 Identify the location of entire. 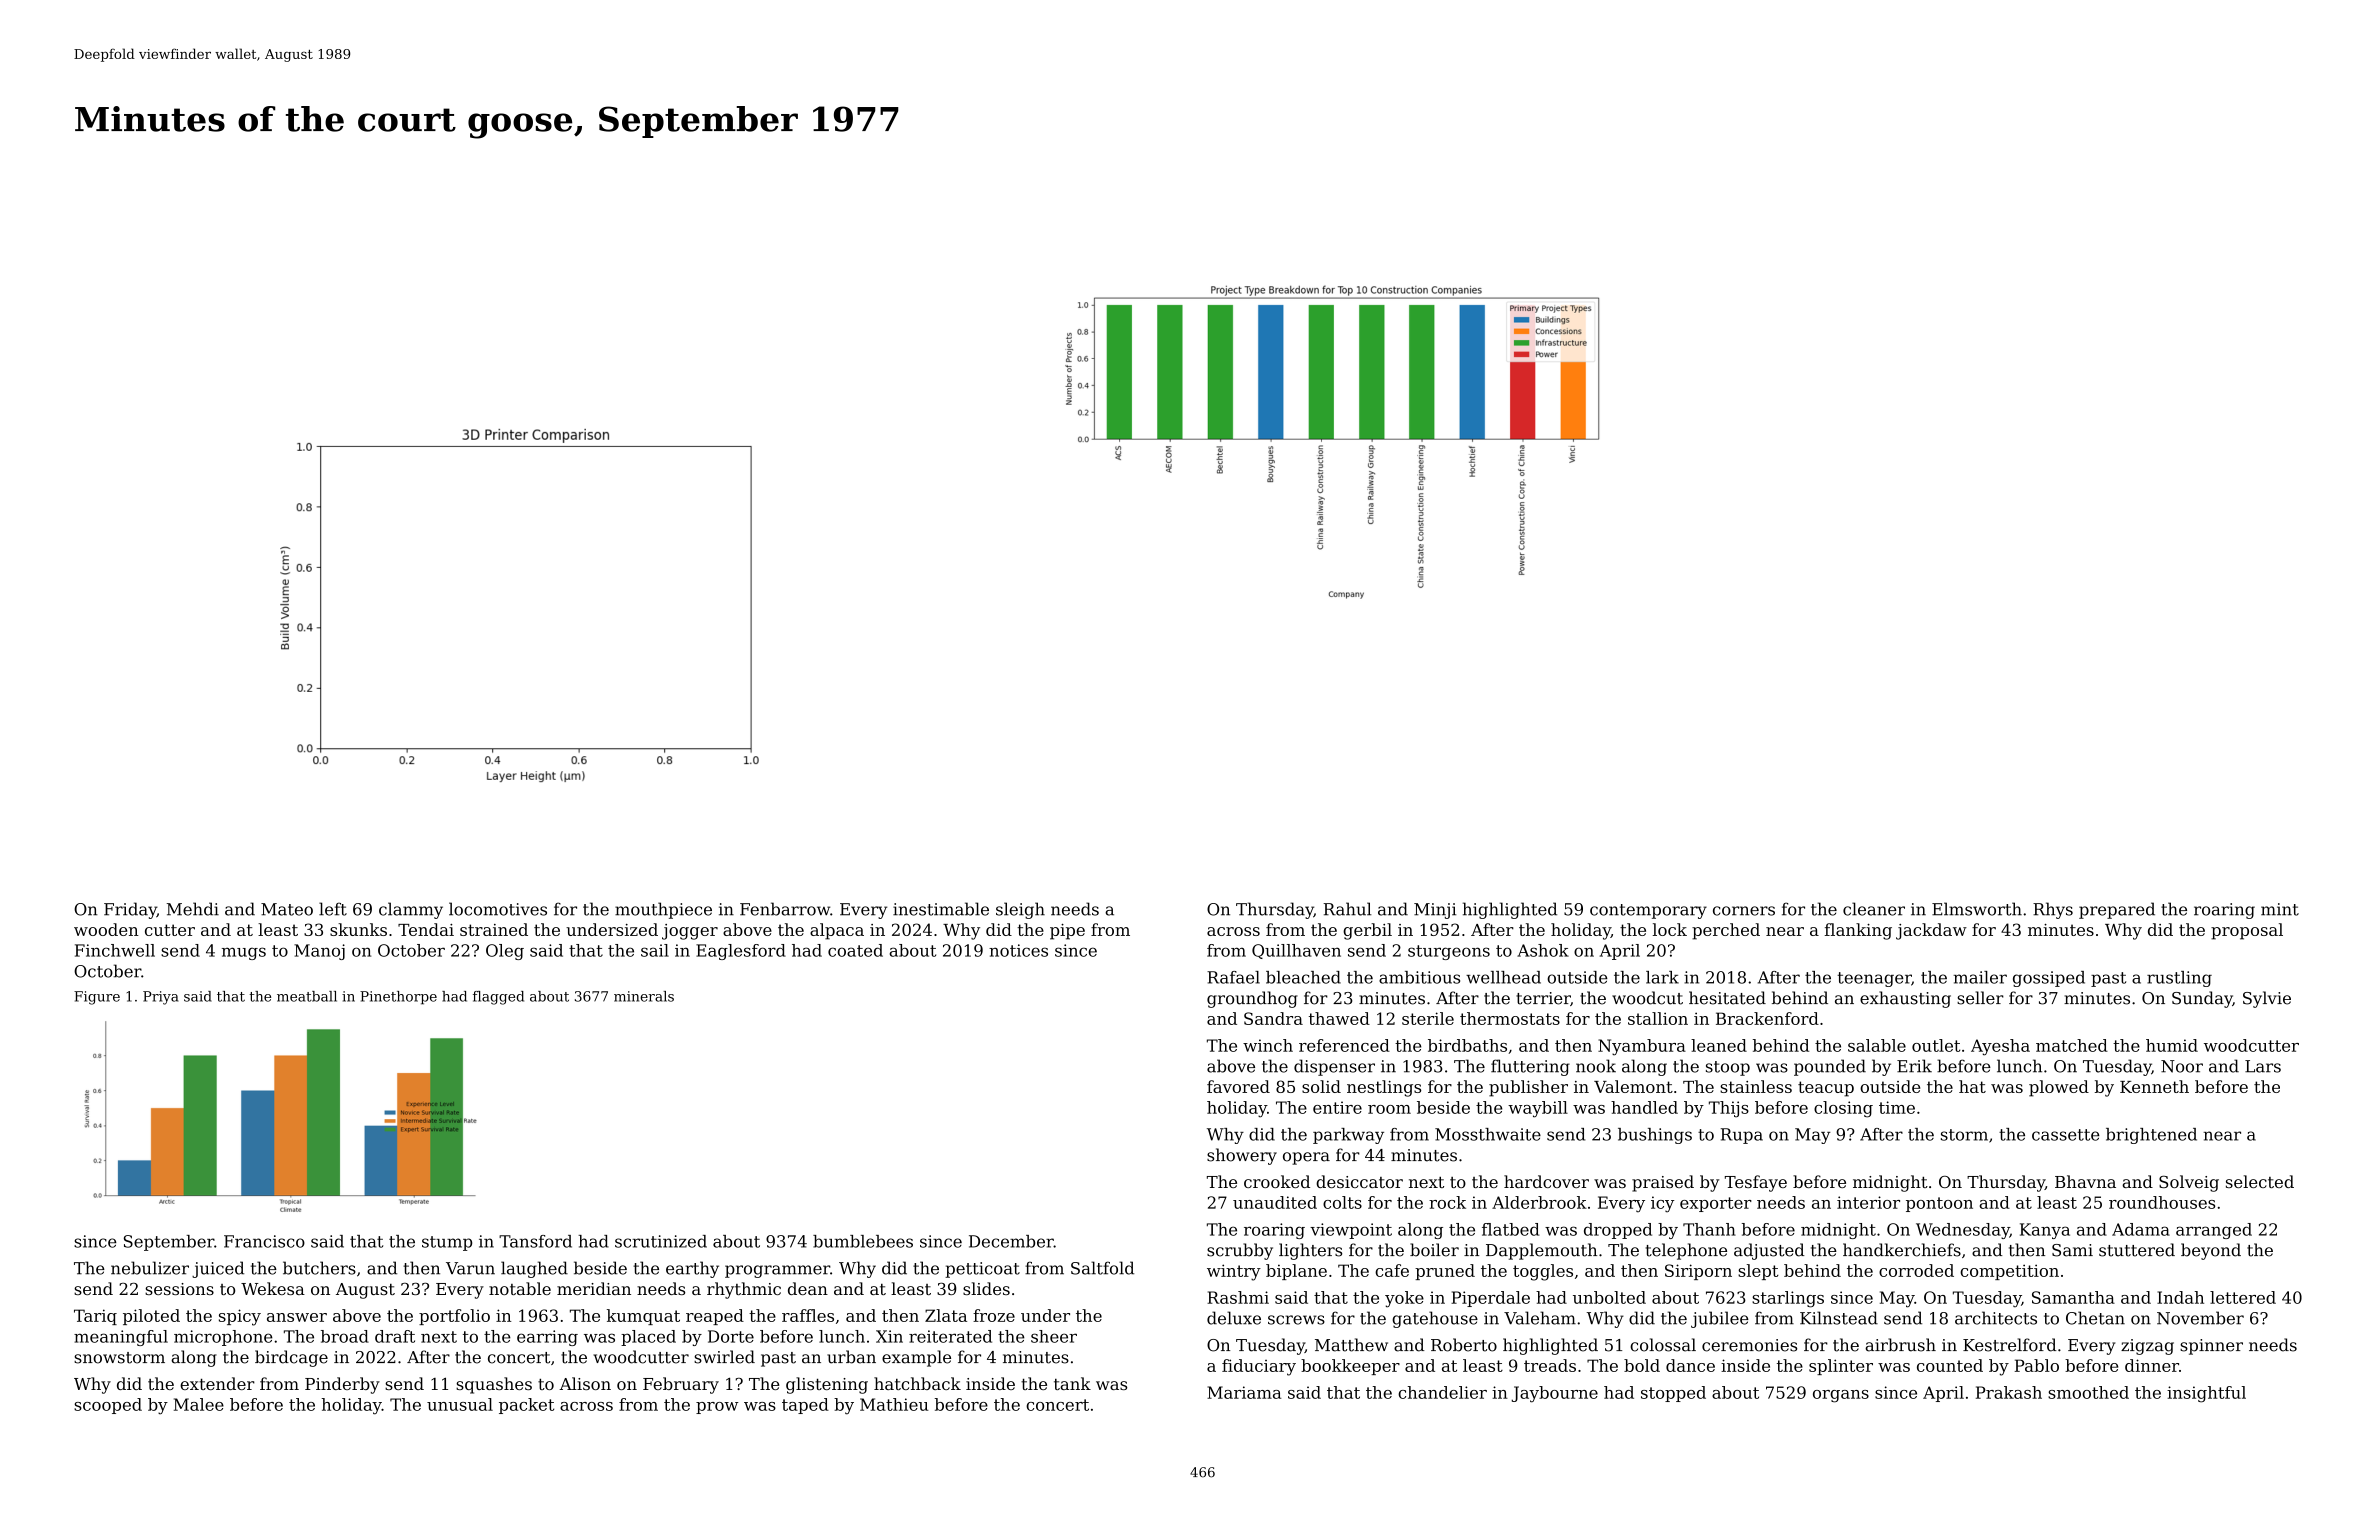
(1337, 1107).
